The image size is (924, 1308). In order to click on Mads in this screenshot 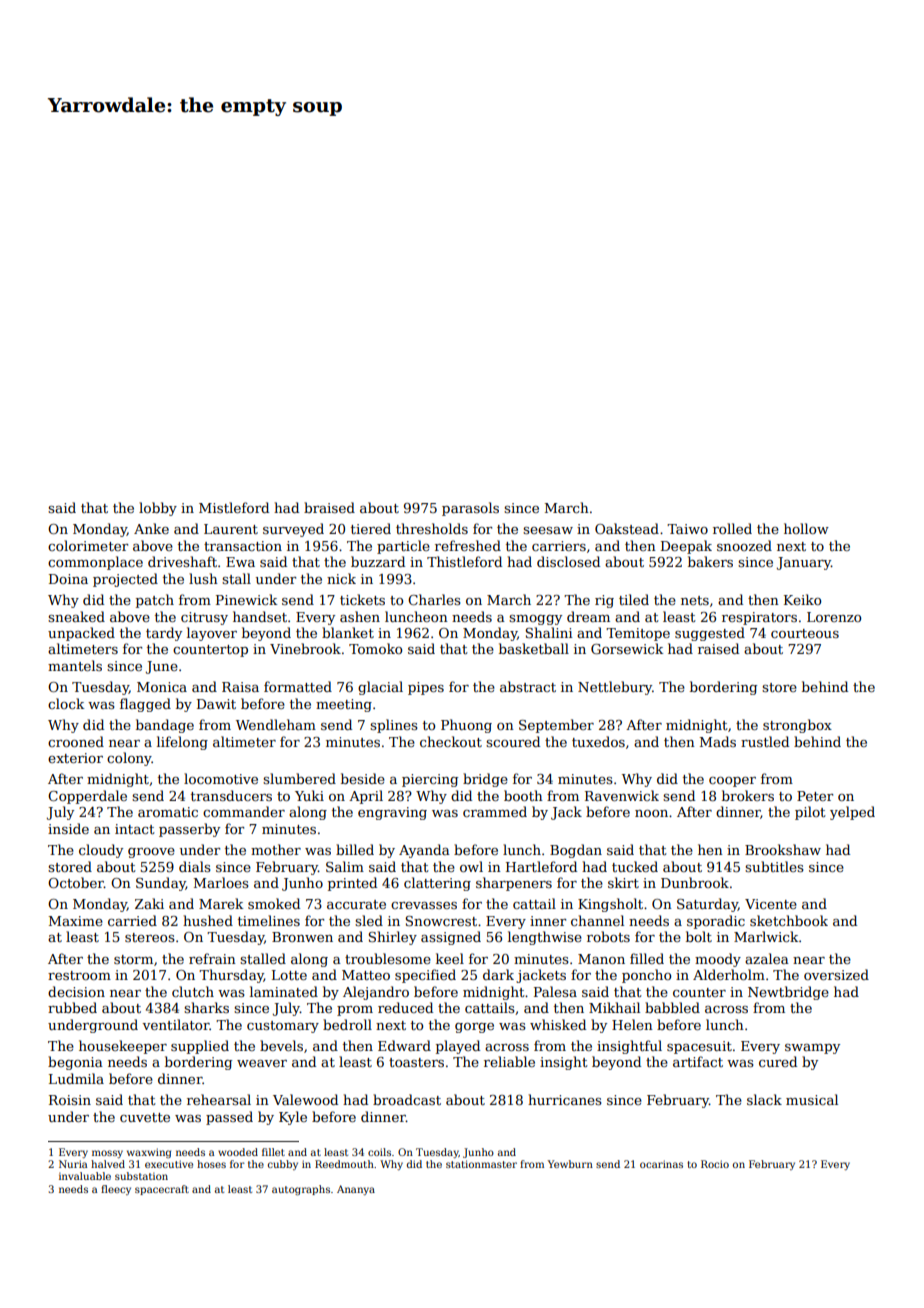, I will do `click(718, 741)`.
